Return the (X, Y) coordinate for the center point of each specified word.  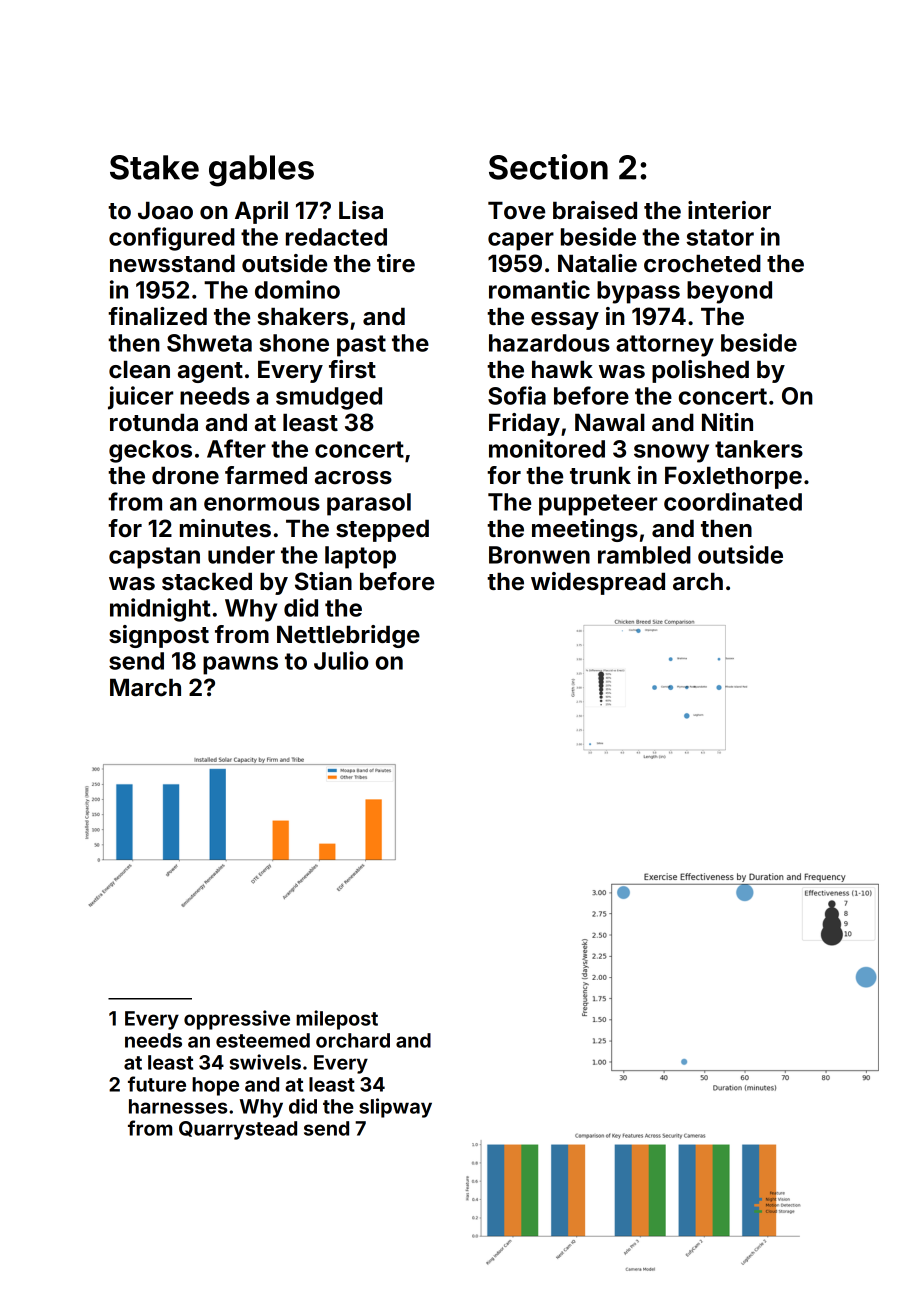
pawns (240, 665)
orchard (353, 1040)
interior (729, 210)
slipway (395, 1108)
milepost (337, 1020)
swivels (265, 1062)
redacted (336, 237)
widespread (598, 583)
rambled (644, 555)
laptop (360, 557)
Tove (516, 211)
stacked (207, 582)
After (236, 448)
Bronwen (539, 555)
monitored (547, 448)
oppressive (237, 1020)
